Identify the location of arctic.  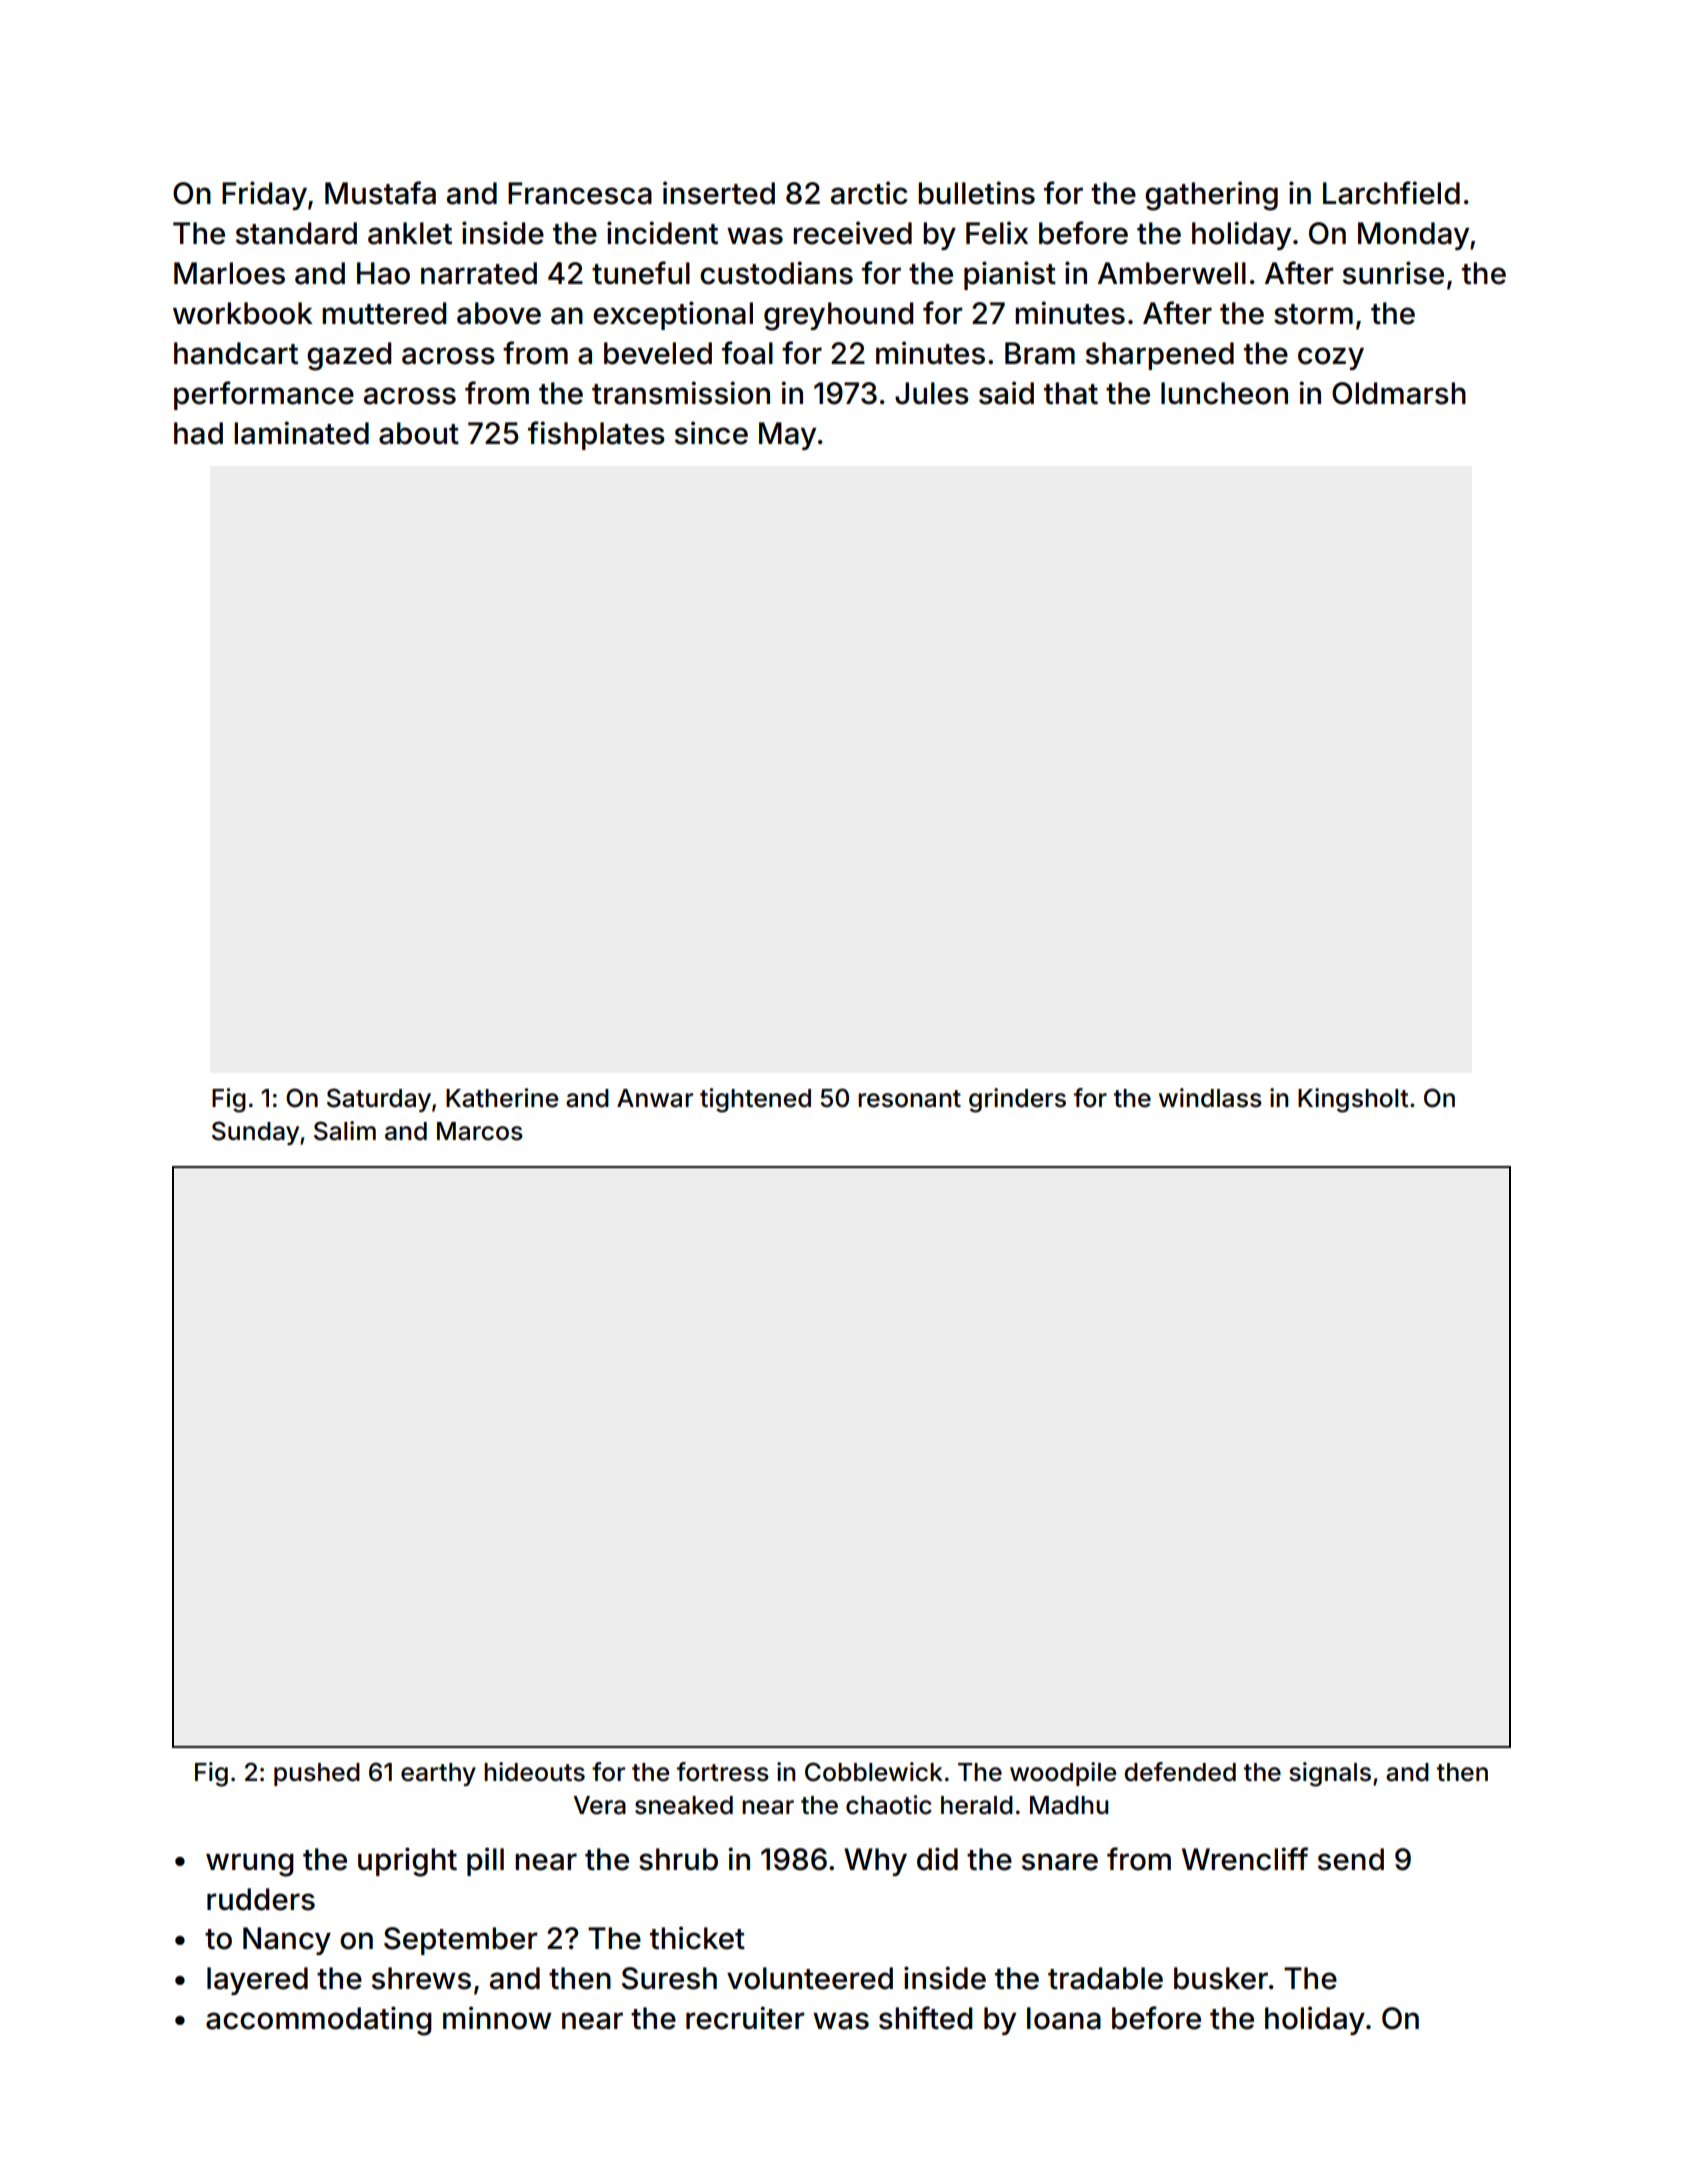
(869, 193).
